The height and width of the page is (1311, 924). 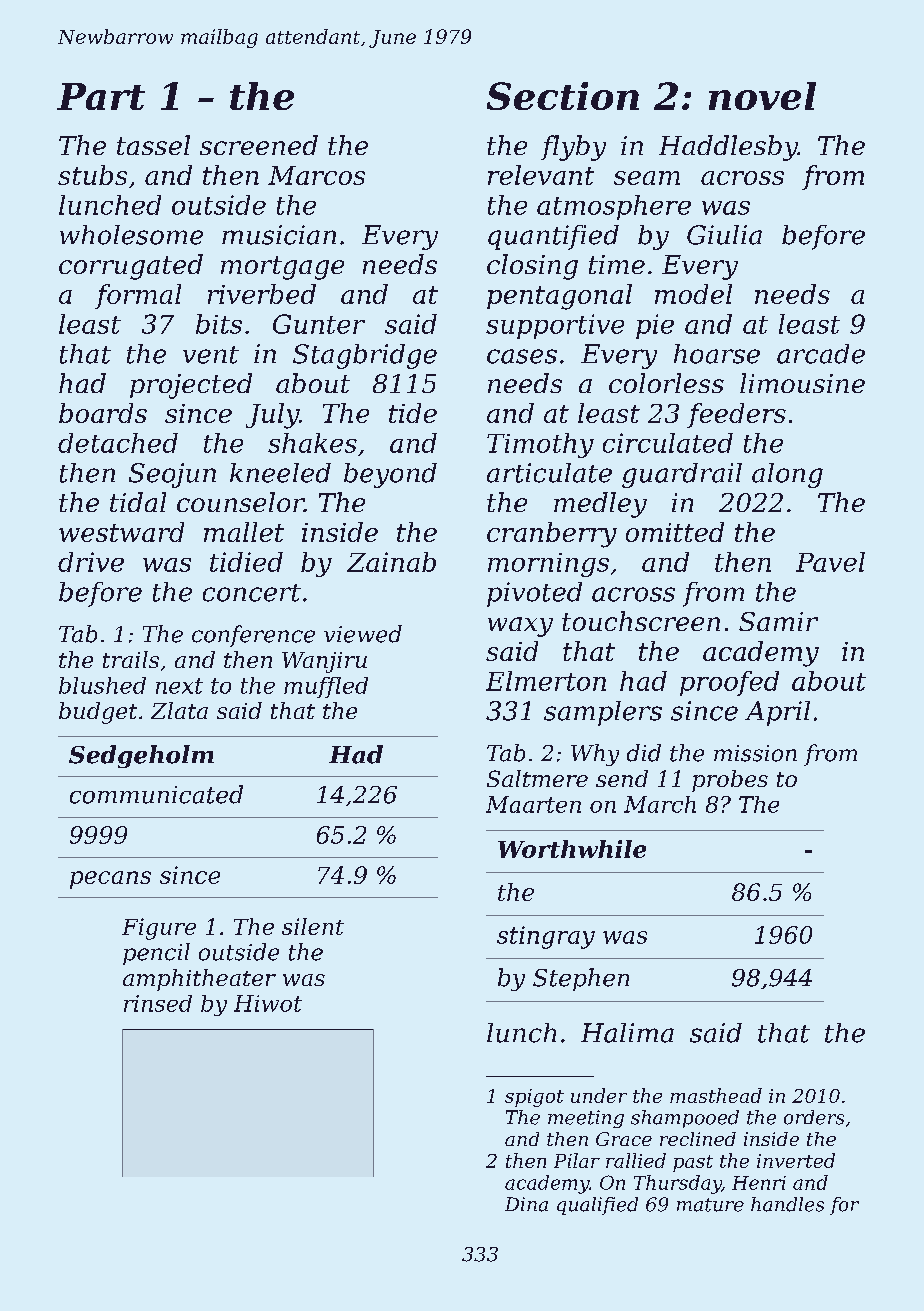 I want to click on arcade, so click(x=821, y=354).
